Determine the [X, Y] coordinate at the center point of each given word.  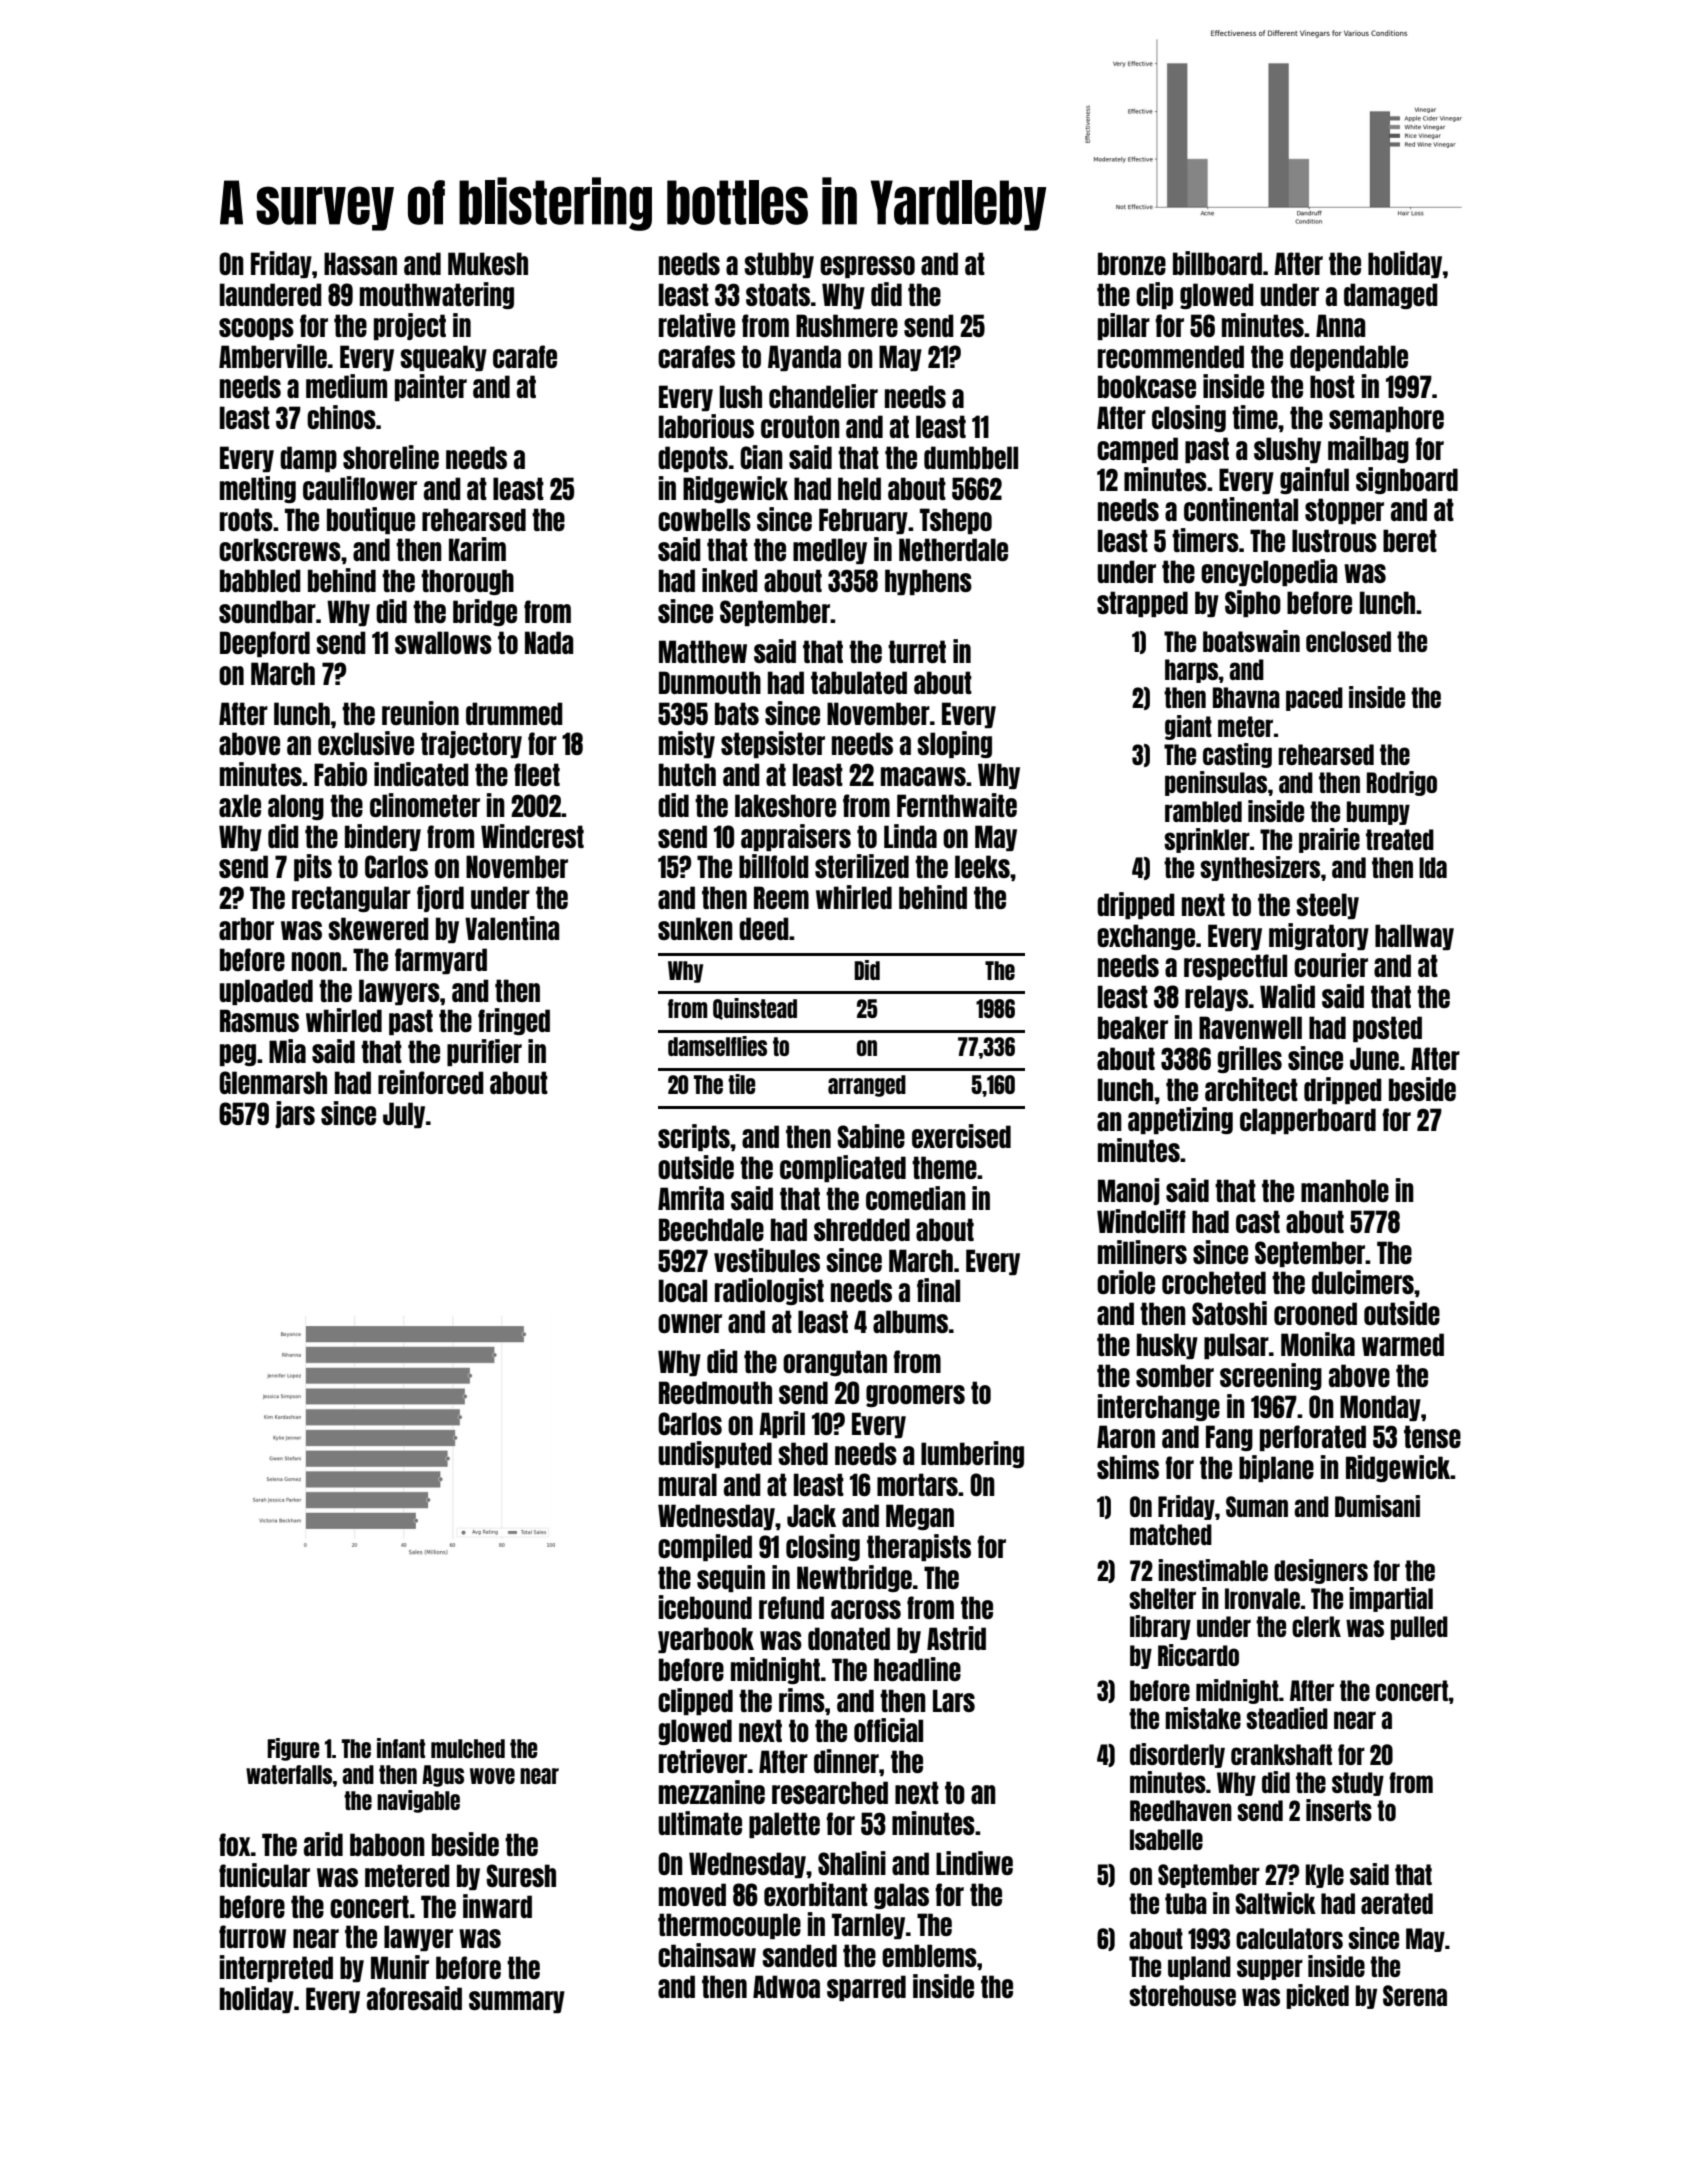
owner [690, 1323]
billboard [1217, 263]
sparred [866, 1988]
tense [1432, 1436]
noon [316, 961]
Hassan [360, 263]
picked [1317, 1996]
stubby [779, 265]
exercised [961, 1136]
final [938, 1290]
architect [1251, 1089]
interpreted [276, 1968]
